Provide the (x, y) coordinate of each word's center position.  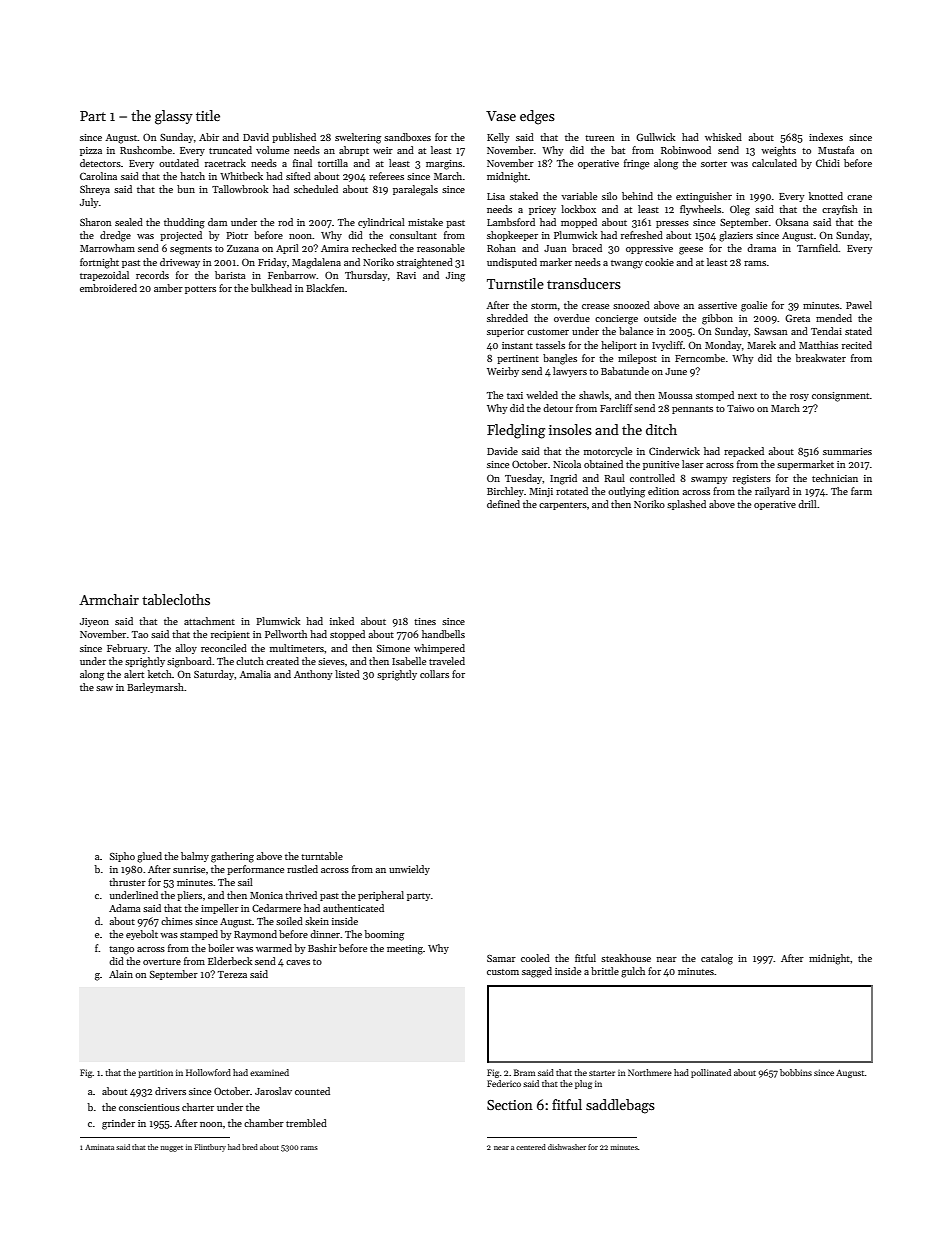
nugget (172, 1148)
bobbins (796, 1072)
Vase (501, 116)
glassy (174, 117)
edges (537, 117)
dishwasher (567, 1147)
